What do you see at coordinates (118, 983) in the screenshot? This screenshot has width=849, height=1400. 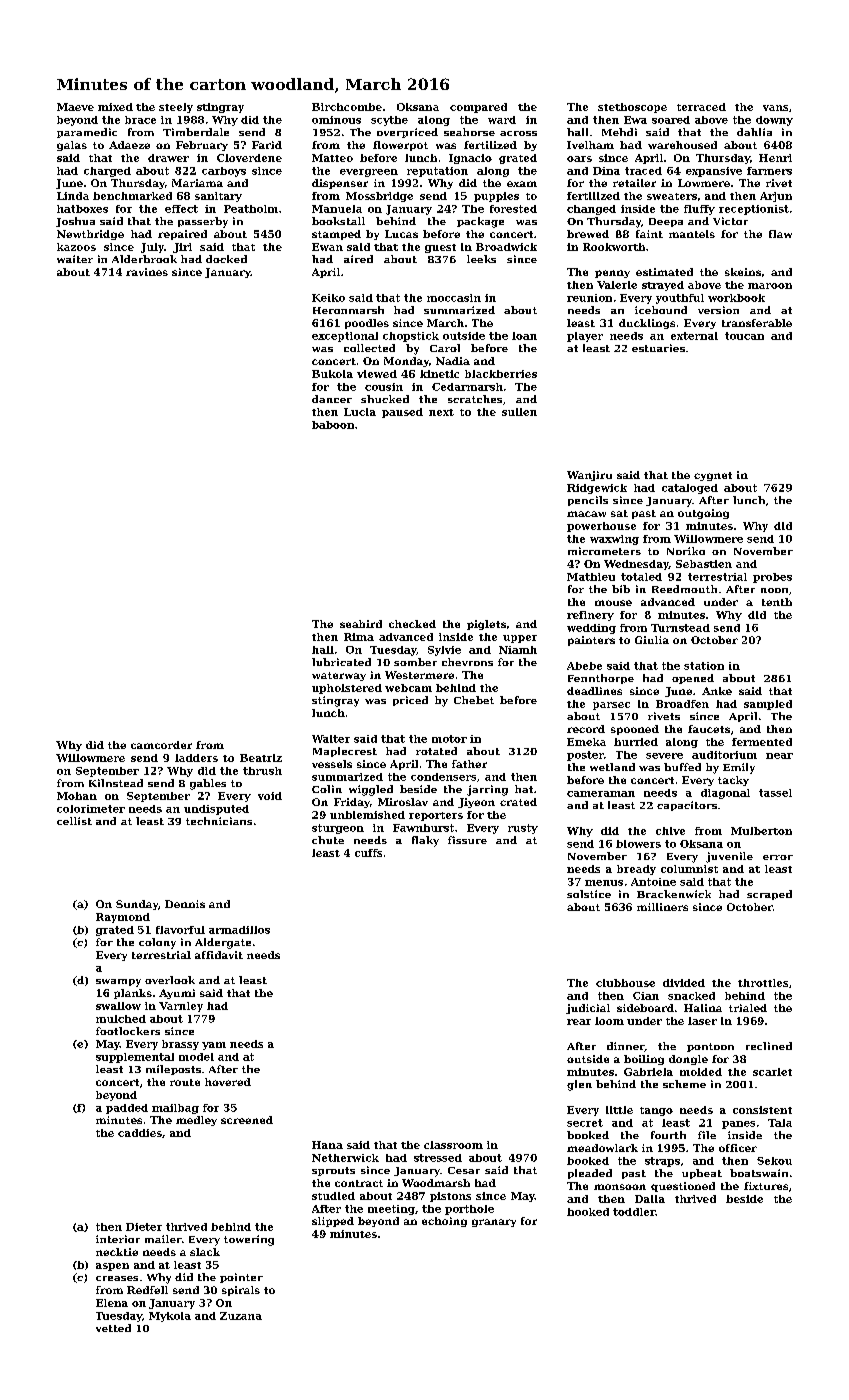 I see `swampy` at bounding box center [118, 983].
